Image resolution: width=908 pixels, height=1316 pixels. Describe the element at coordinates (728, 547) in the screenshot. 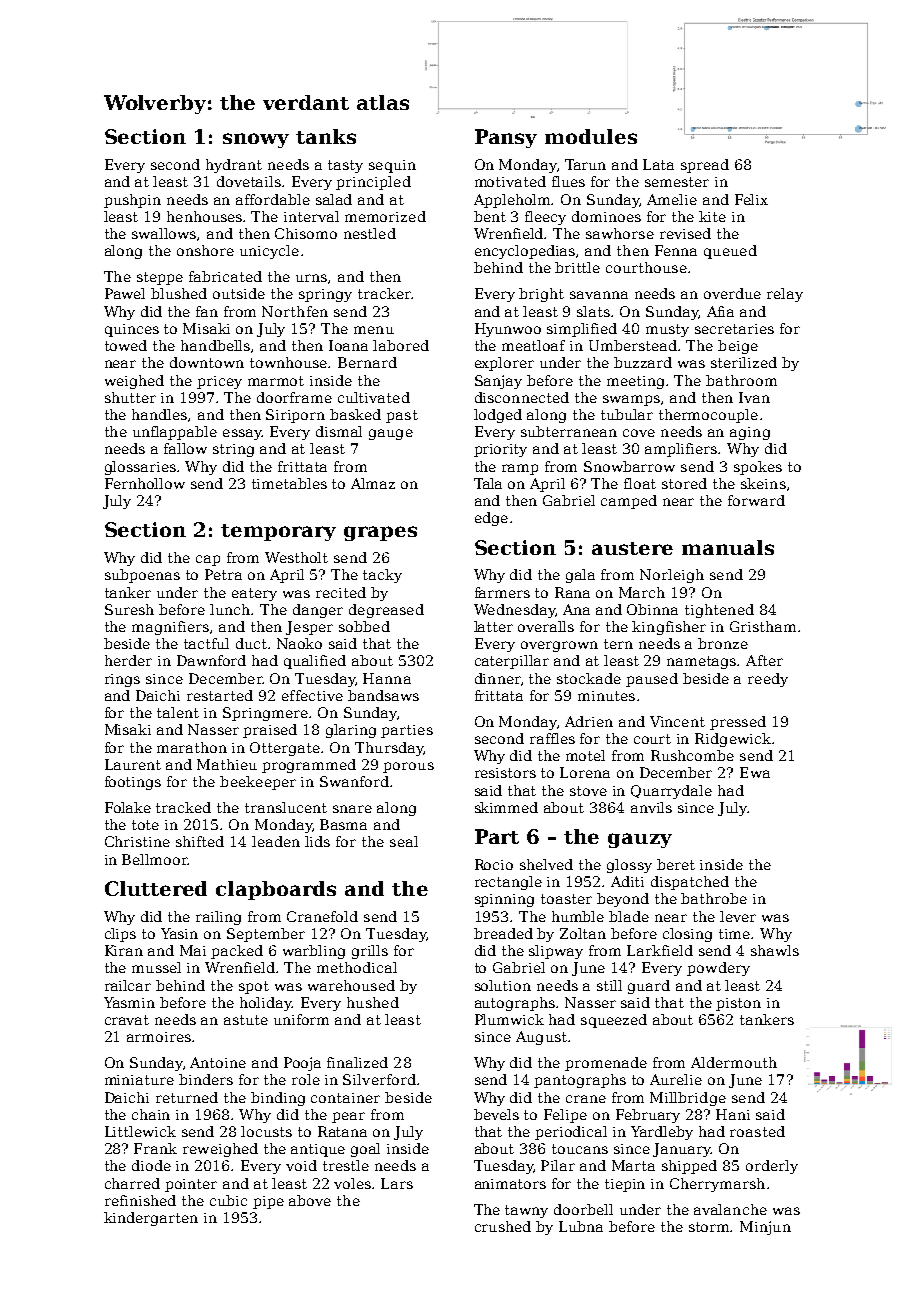

I see `manuals` at that location.
